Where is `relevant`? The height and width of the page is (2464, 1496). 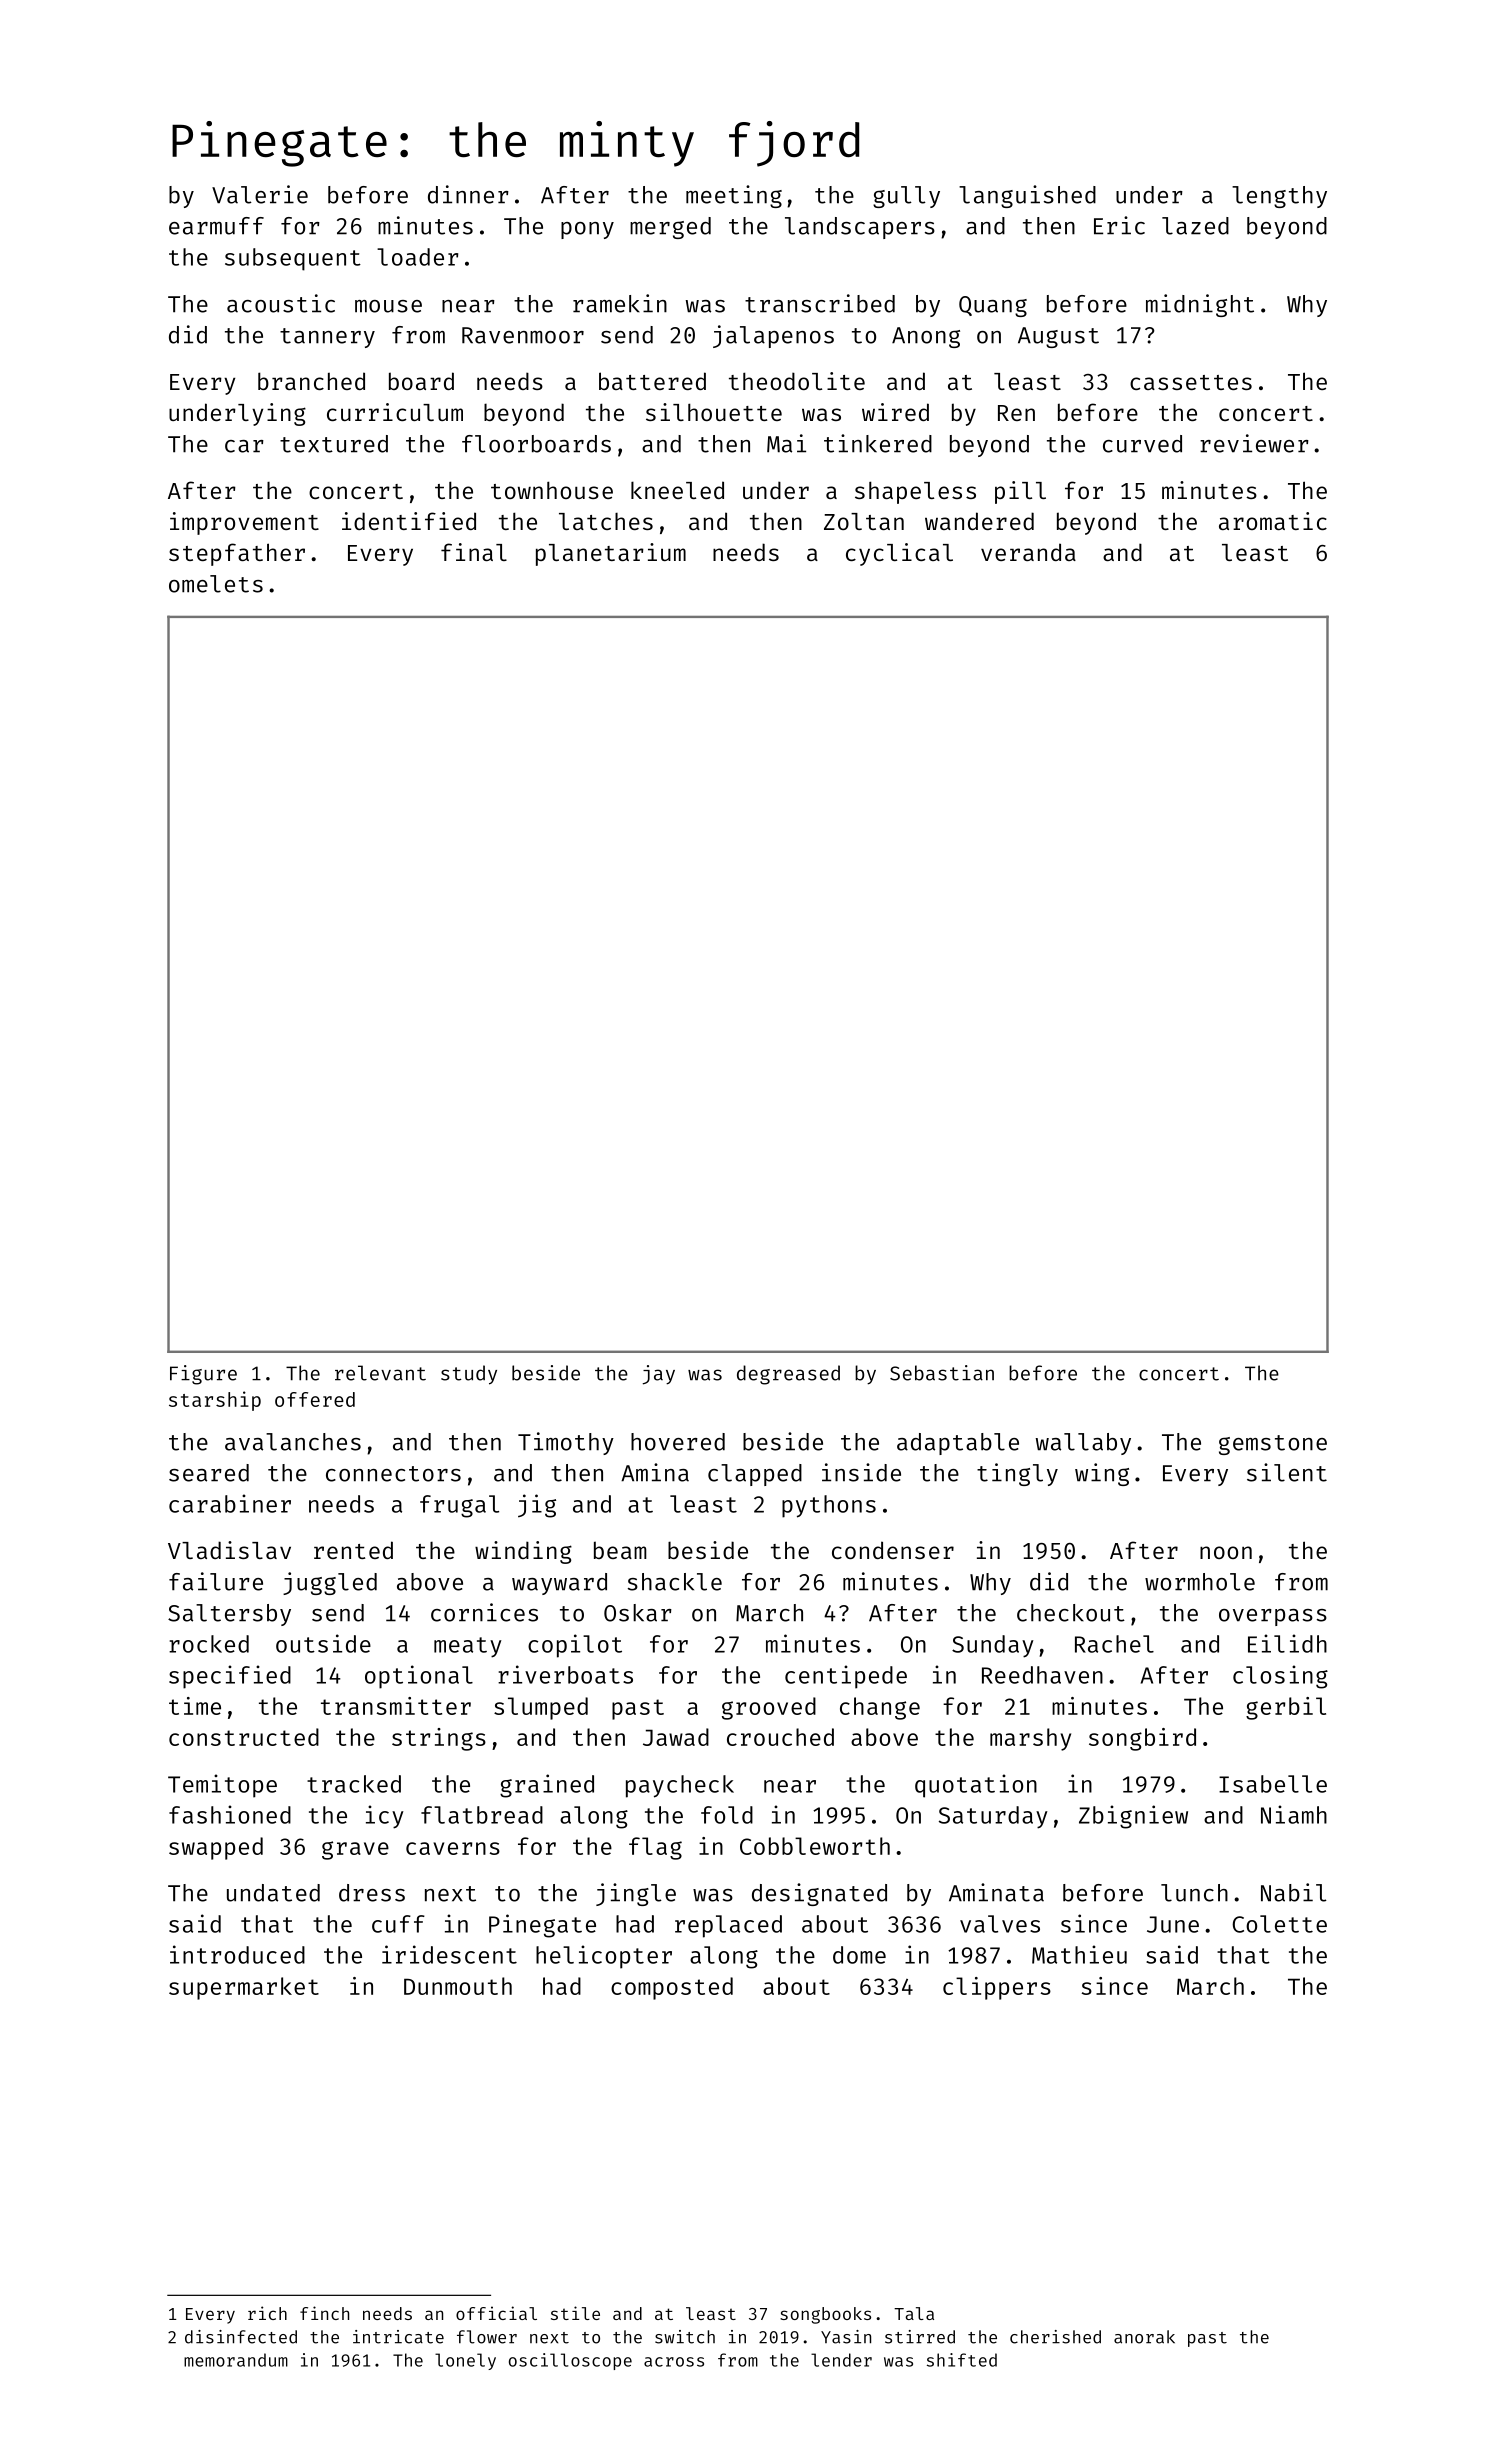
relevant is located at coordinates (380, 1373).
